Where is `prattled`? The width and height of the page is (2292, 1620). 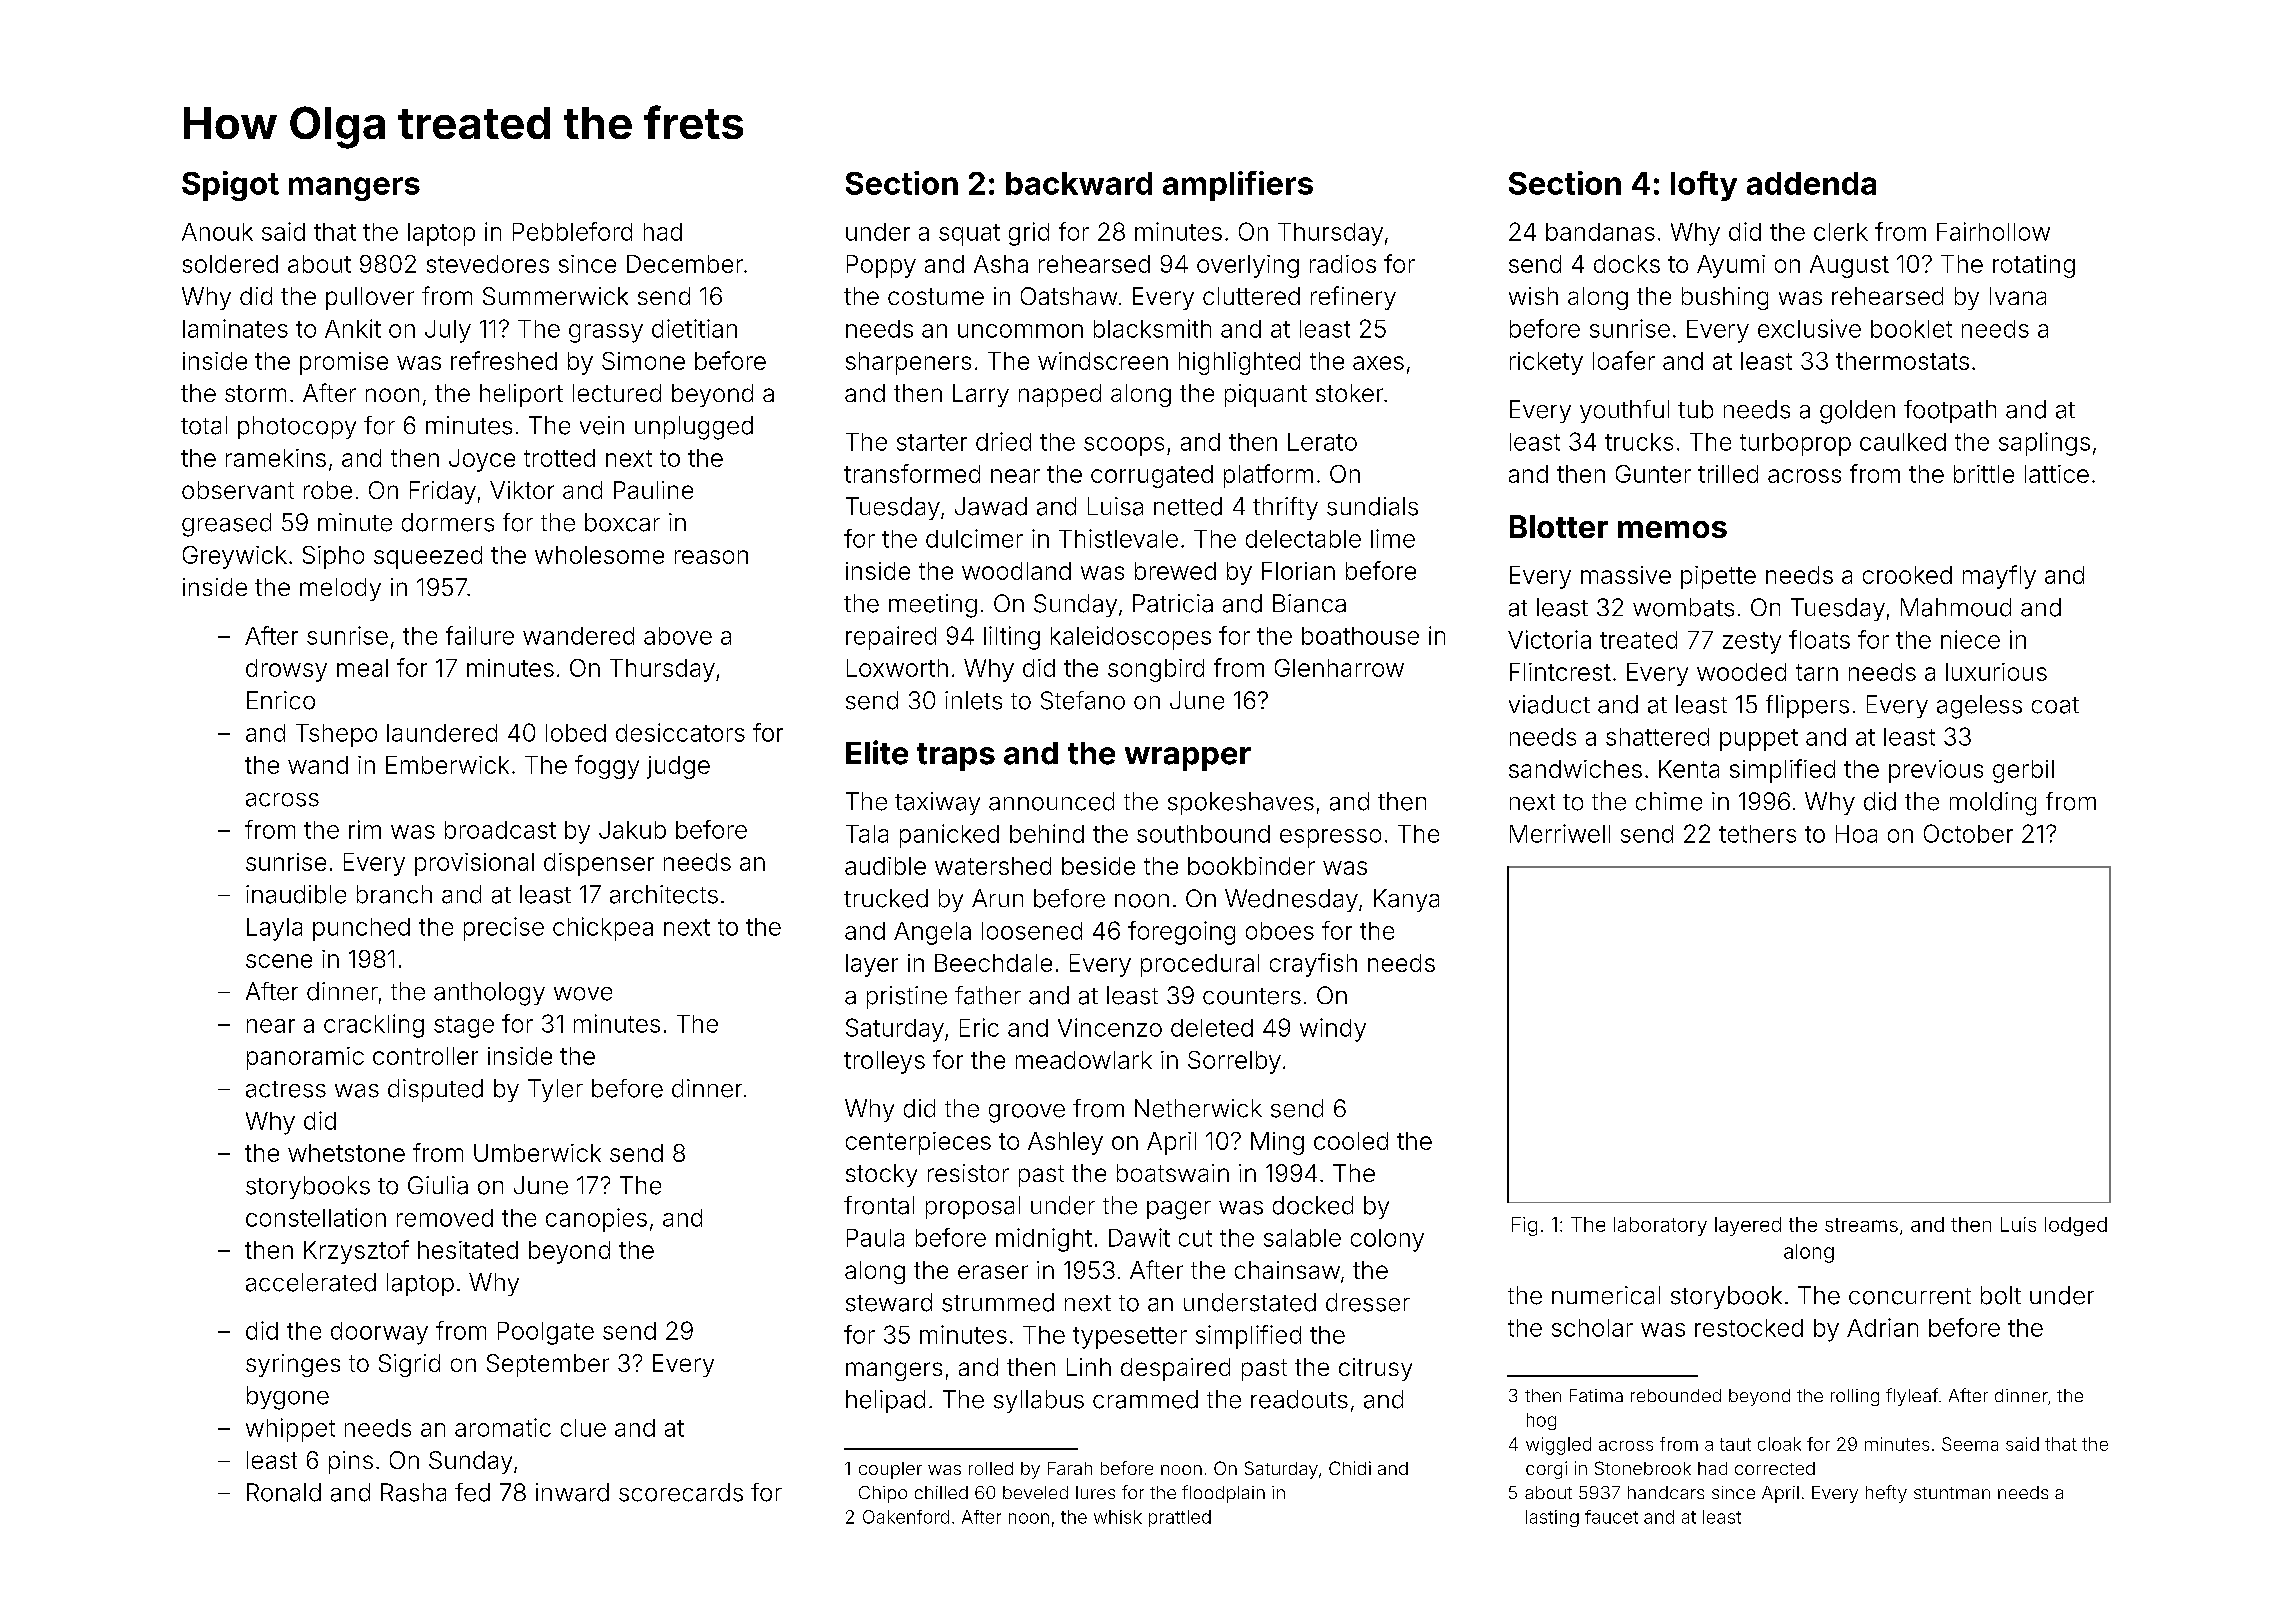
prattled is located at coordinates (1180, 1518).
